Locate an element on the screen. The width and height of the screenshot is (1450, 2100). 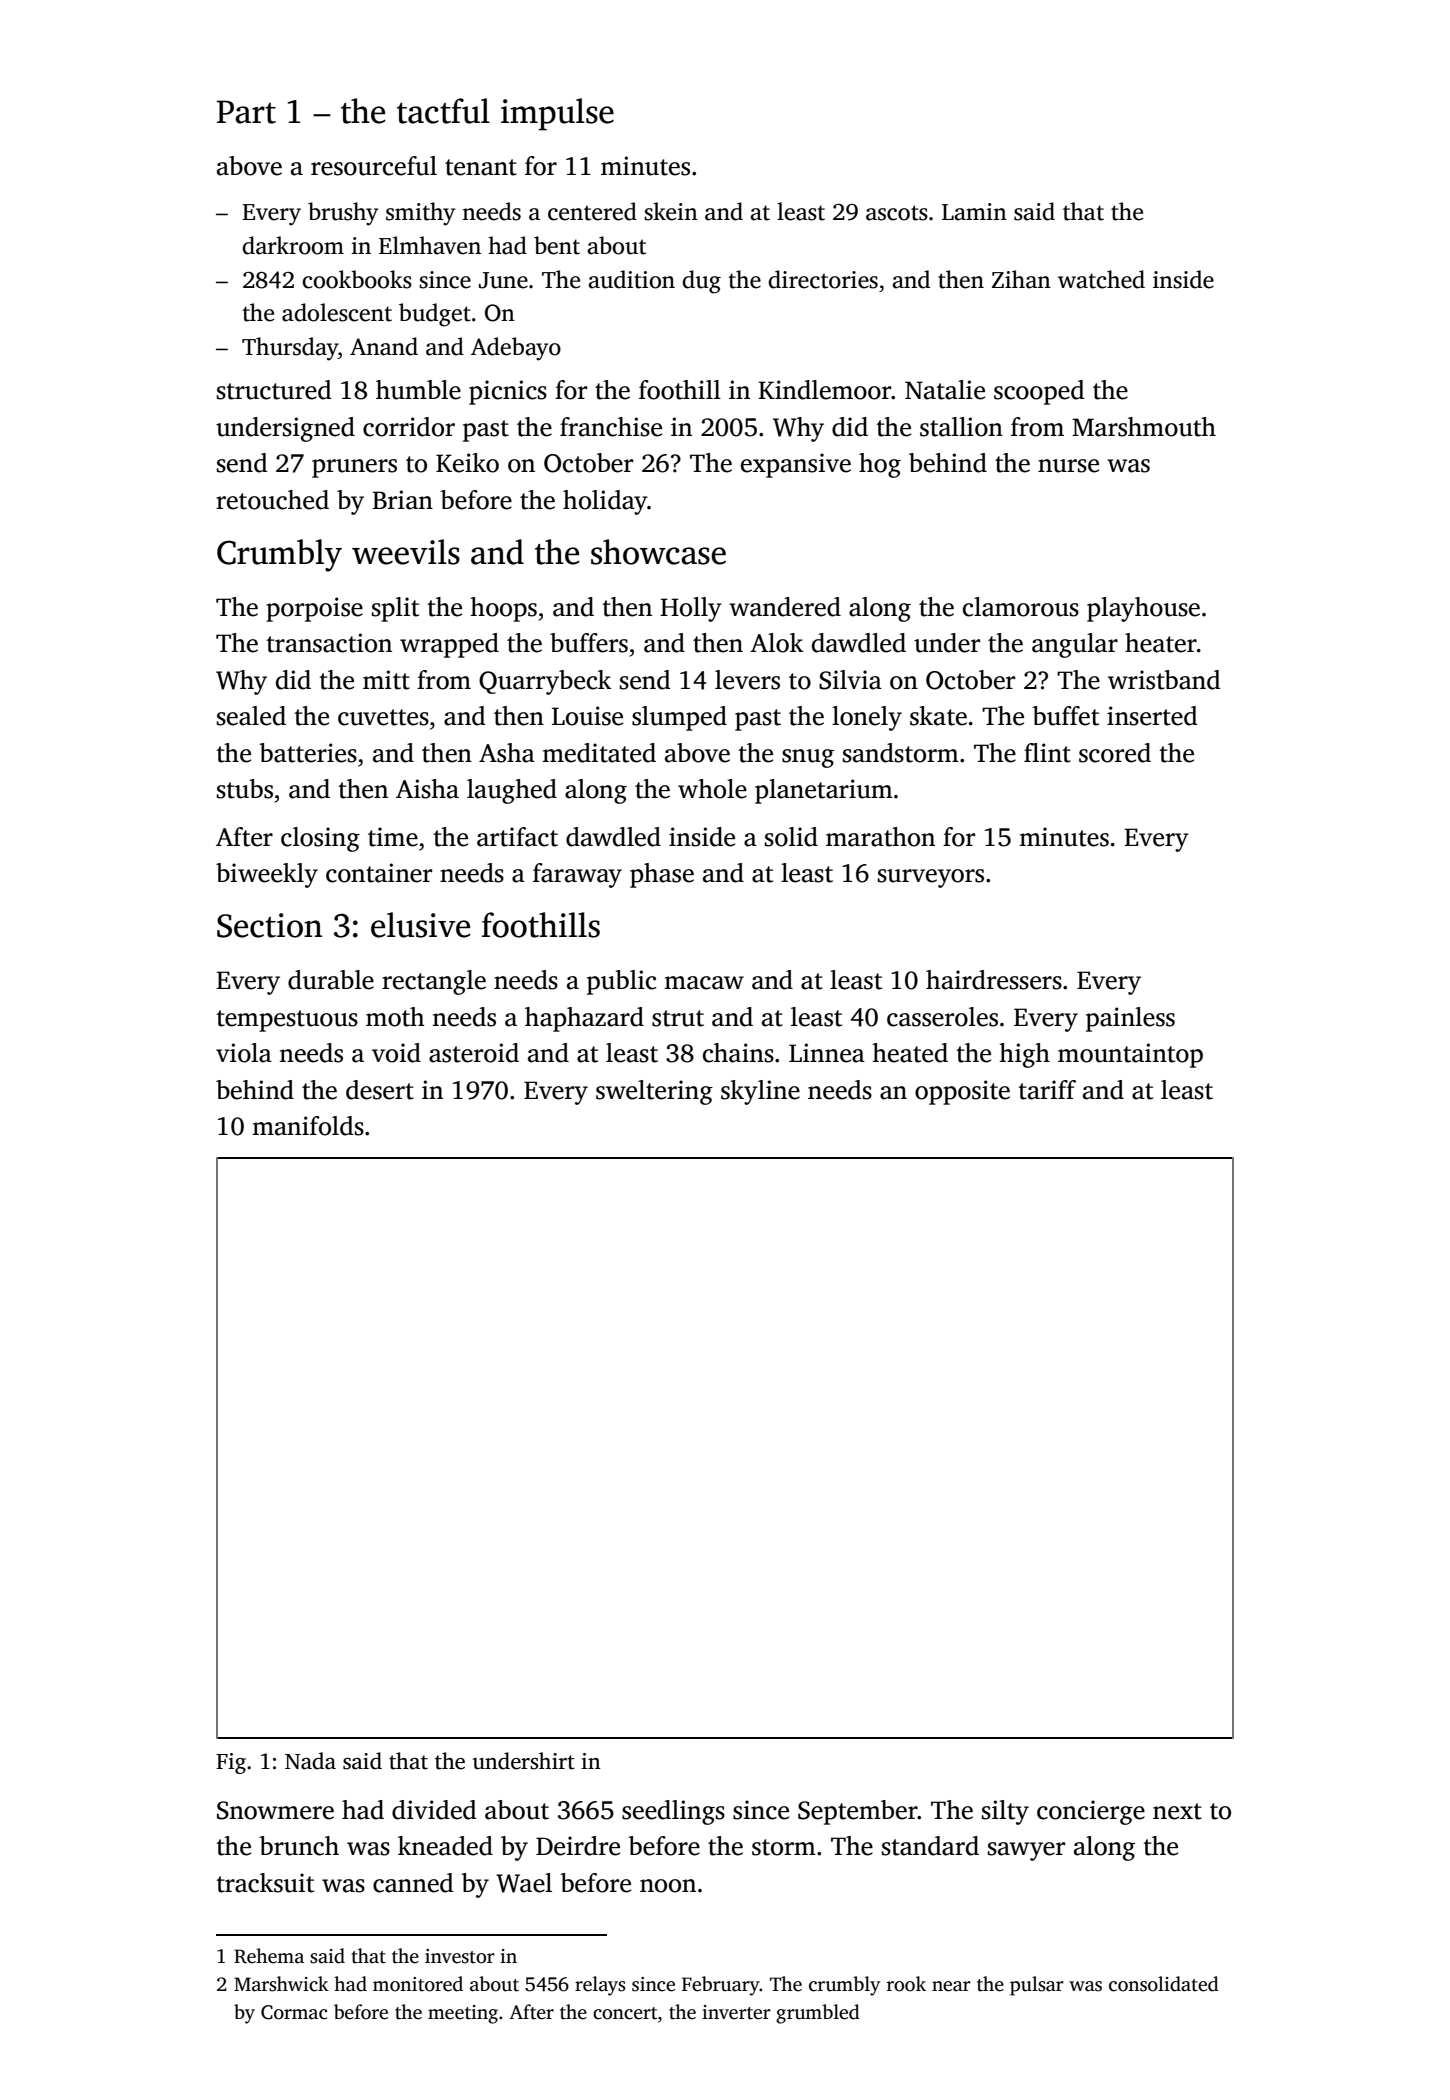
sweltering is located at coordinates (654, 1092).
